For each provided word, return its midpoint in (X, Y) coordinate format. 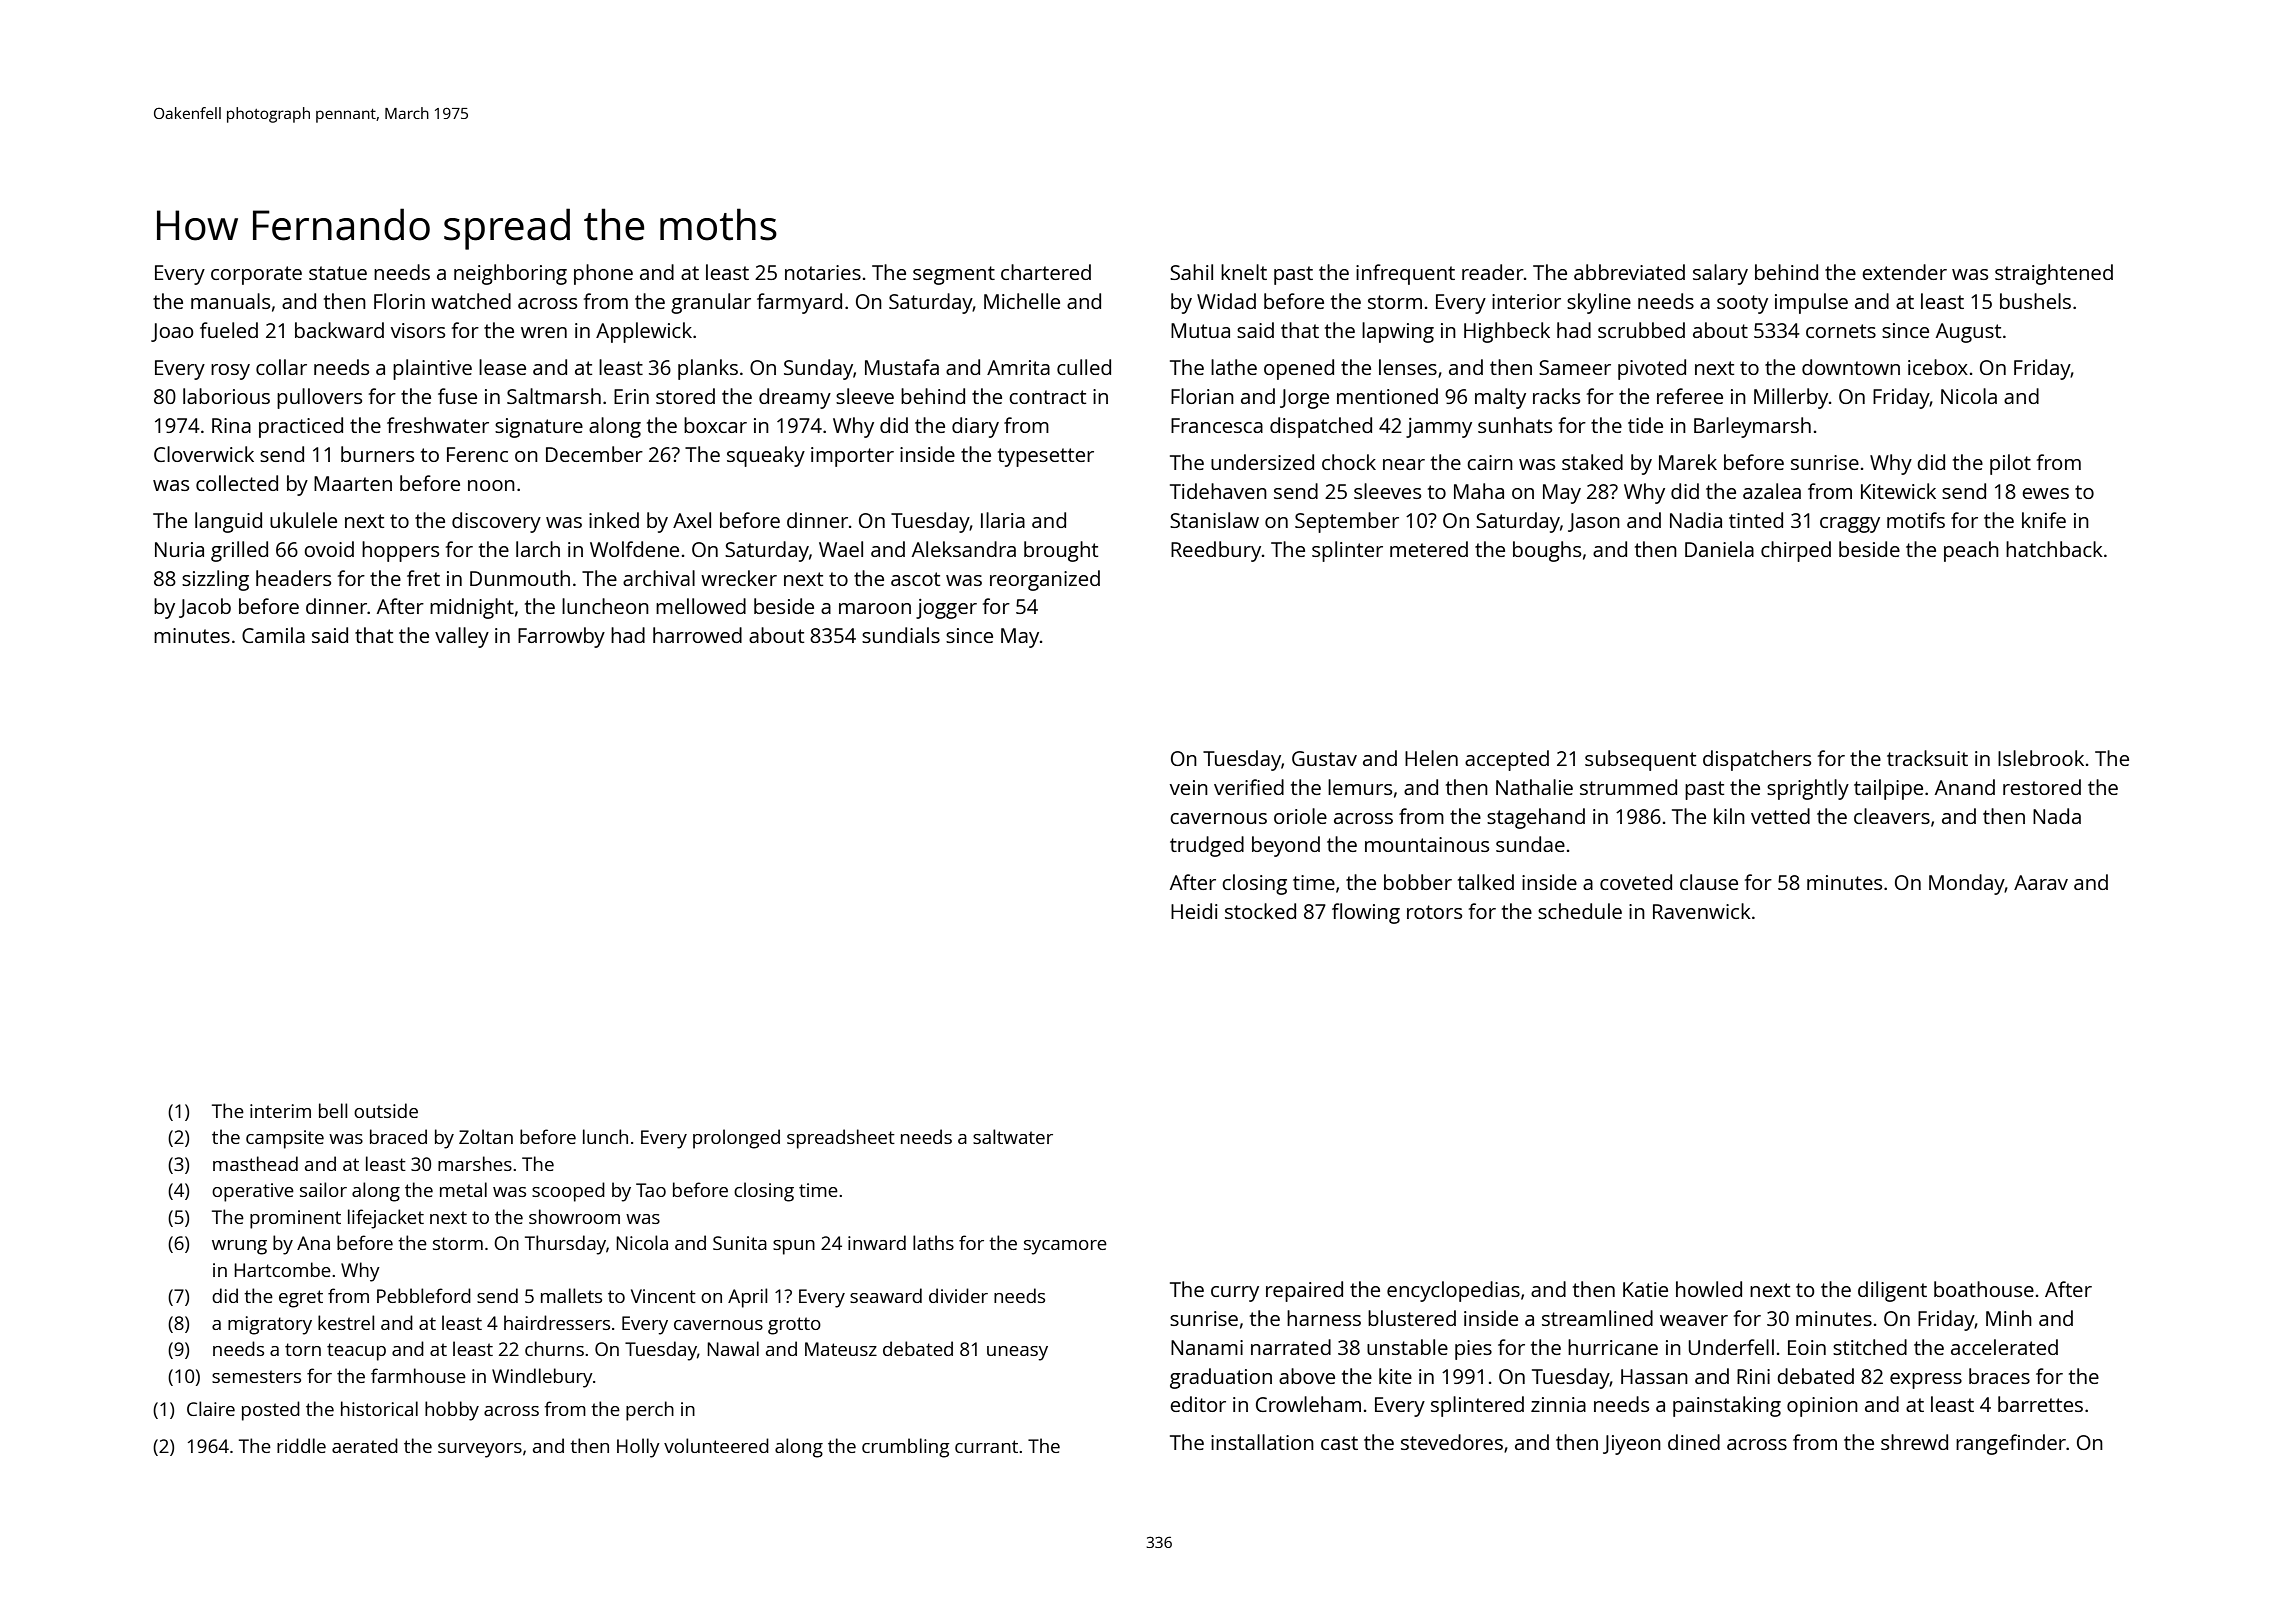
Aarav (2041, 882)
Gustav (1324, 758)
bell (333, 1110)
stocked (1260, 911)
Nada (2057, 816)
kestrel (346, 1322)
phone (603, 274)
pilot (2010, 464)
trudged (1207, 846)
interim (280, 1111)
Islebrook (2041, 758)
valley (462, 637)
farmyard (799, 303)
